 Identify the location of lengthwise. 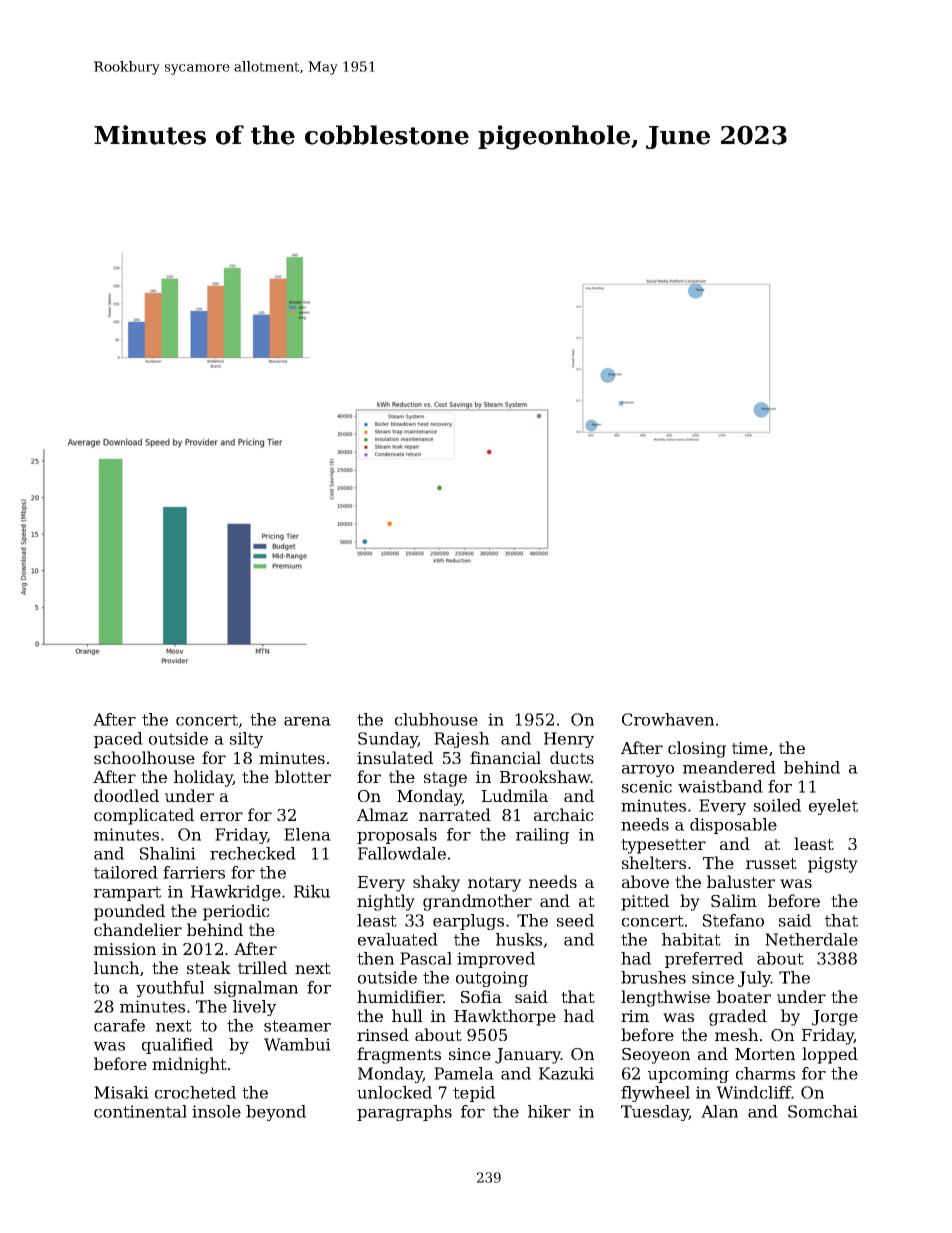
(665, 998).
